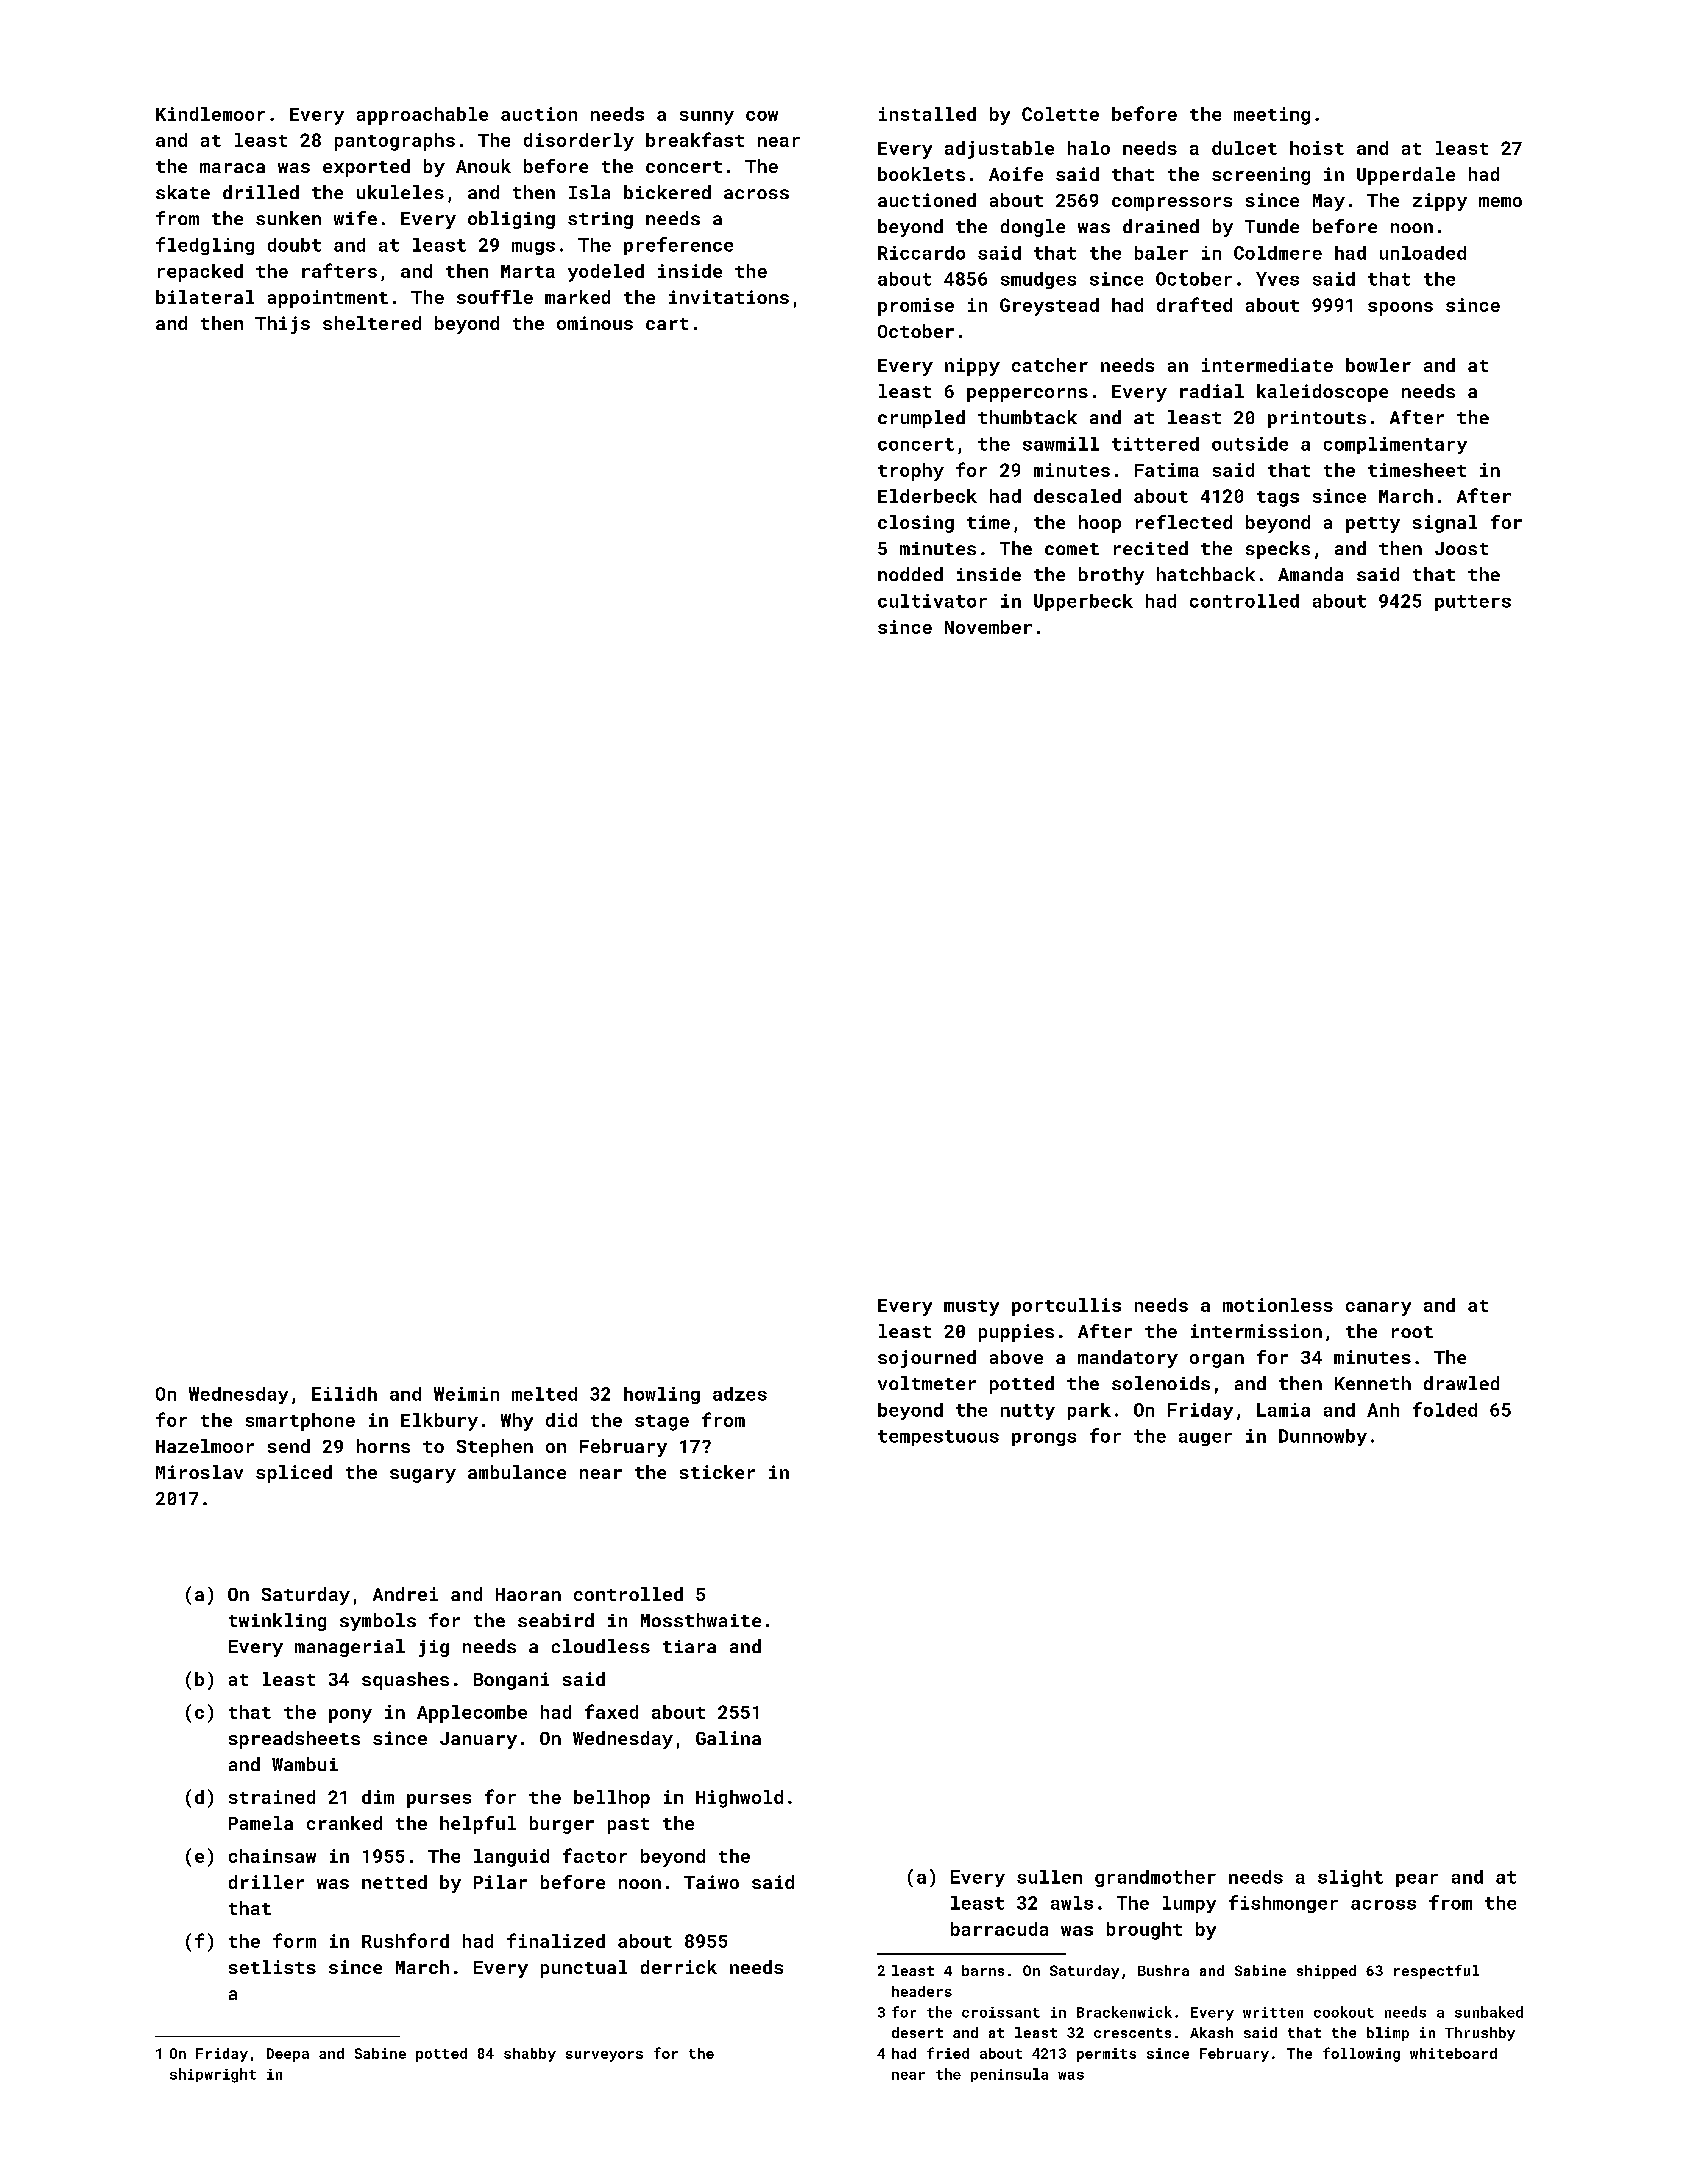 This page has width=1683, height=2178. What do you see at coordinates (740, 1394) in the page?
I see `adzes` at bounding box center [740, 1394].
